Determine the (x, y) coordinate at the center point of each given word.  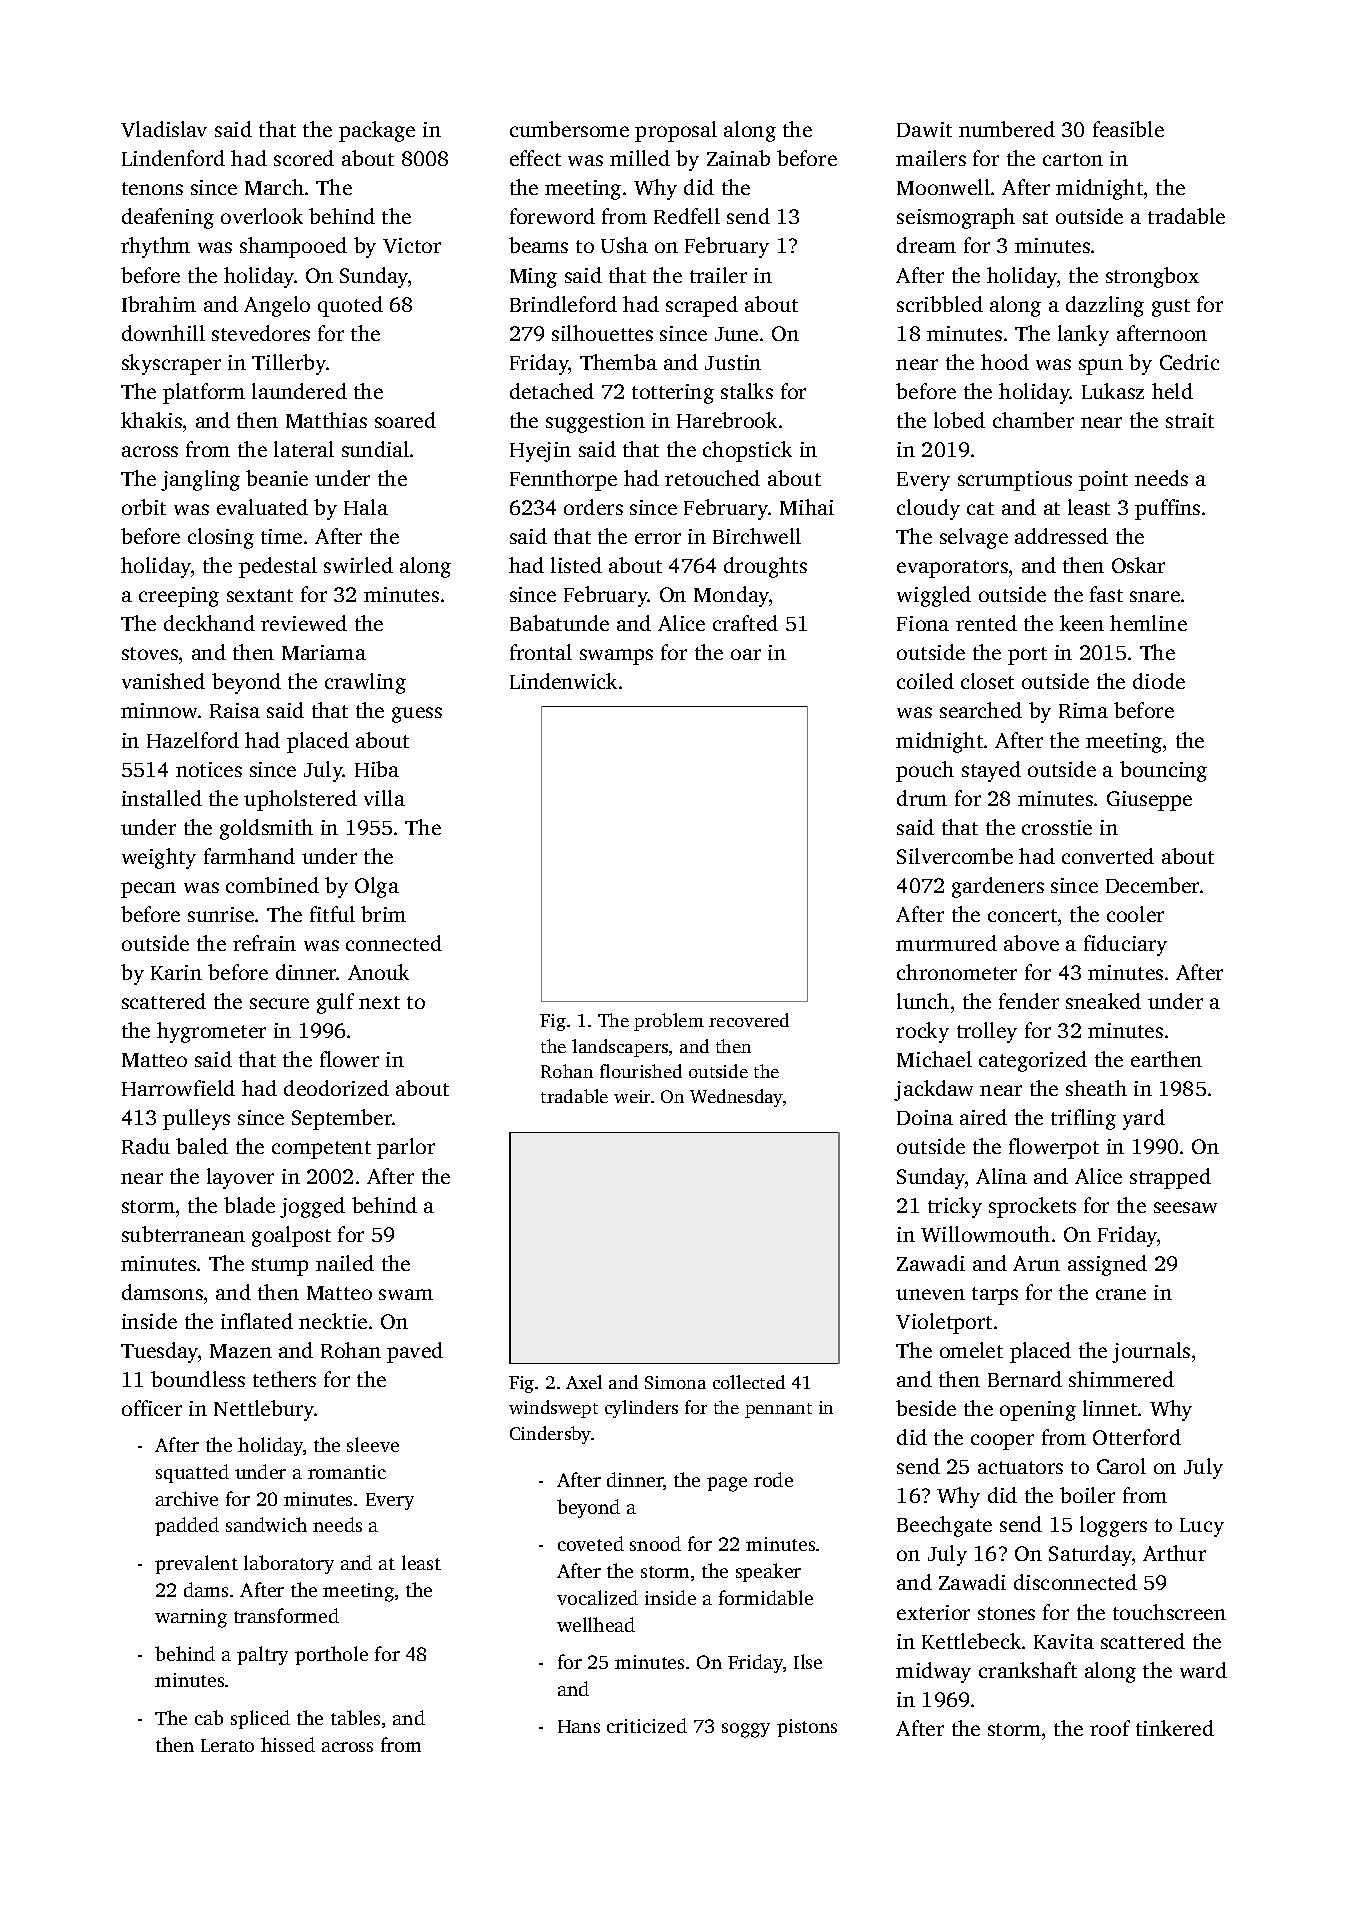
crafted (745, 623)
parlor (406, 1148)
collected (749, 1382)
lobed (959, 420)
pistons (807, 1728)
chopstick (747, 451)
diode (1159, 681)
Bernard (1025, 1379)
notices (209, 769)
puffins (1167, 509)
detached (552, 391)
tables (355, 1717)
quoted (350, 306)
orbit (144, 507)
